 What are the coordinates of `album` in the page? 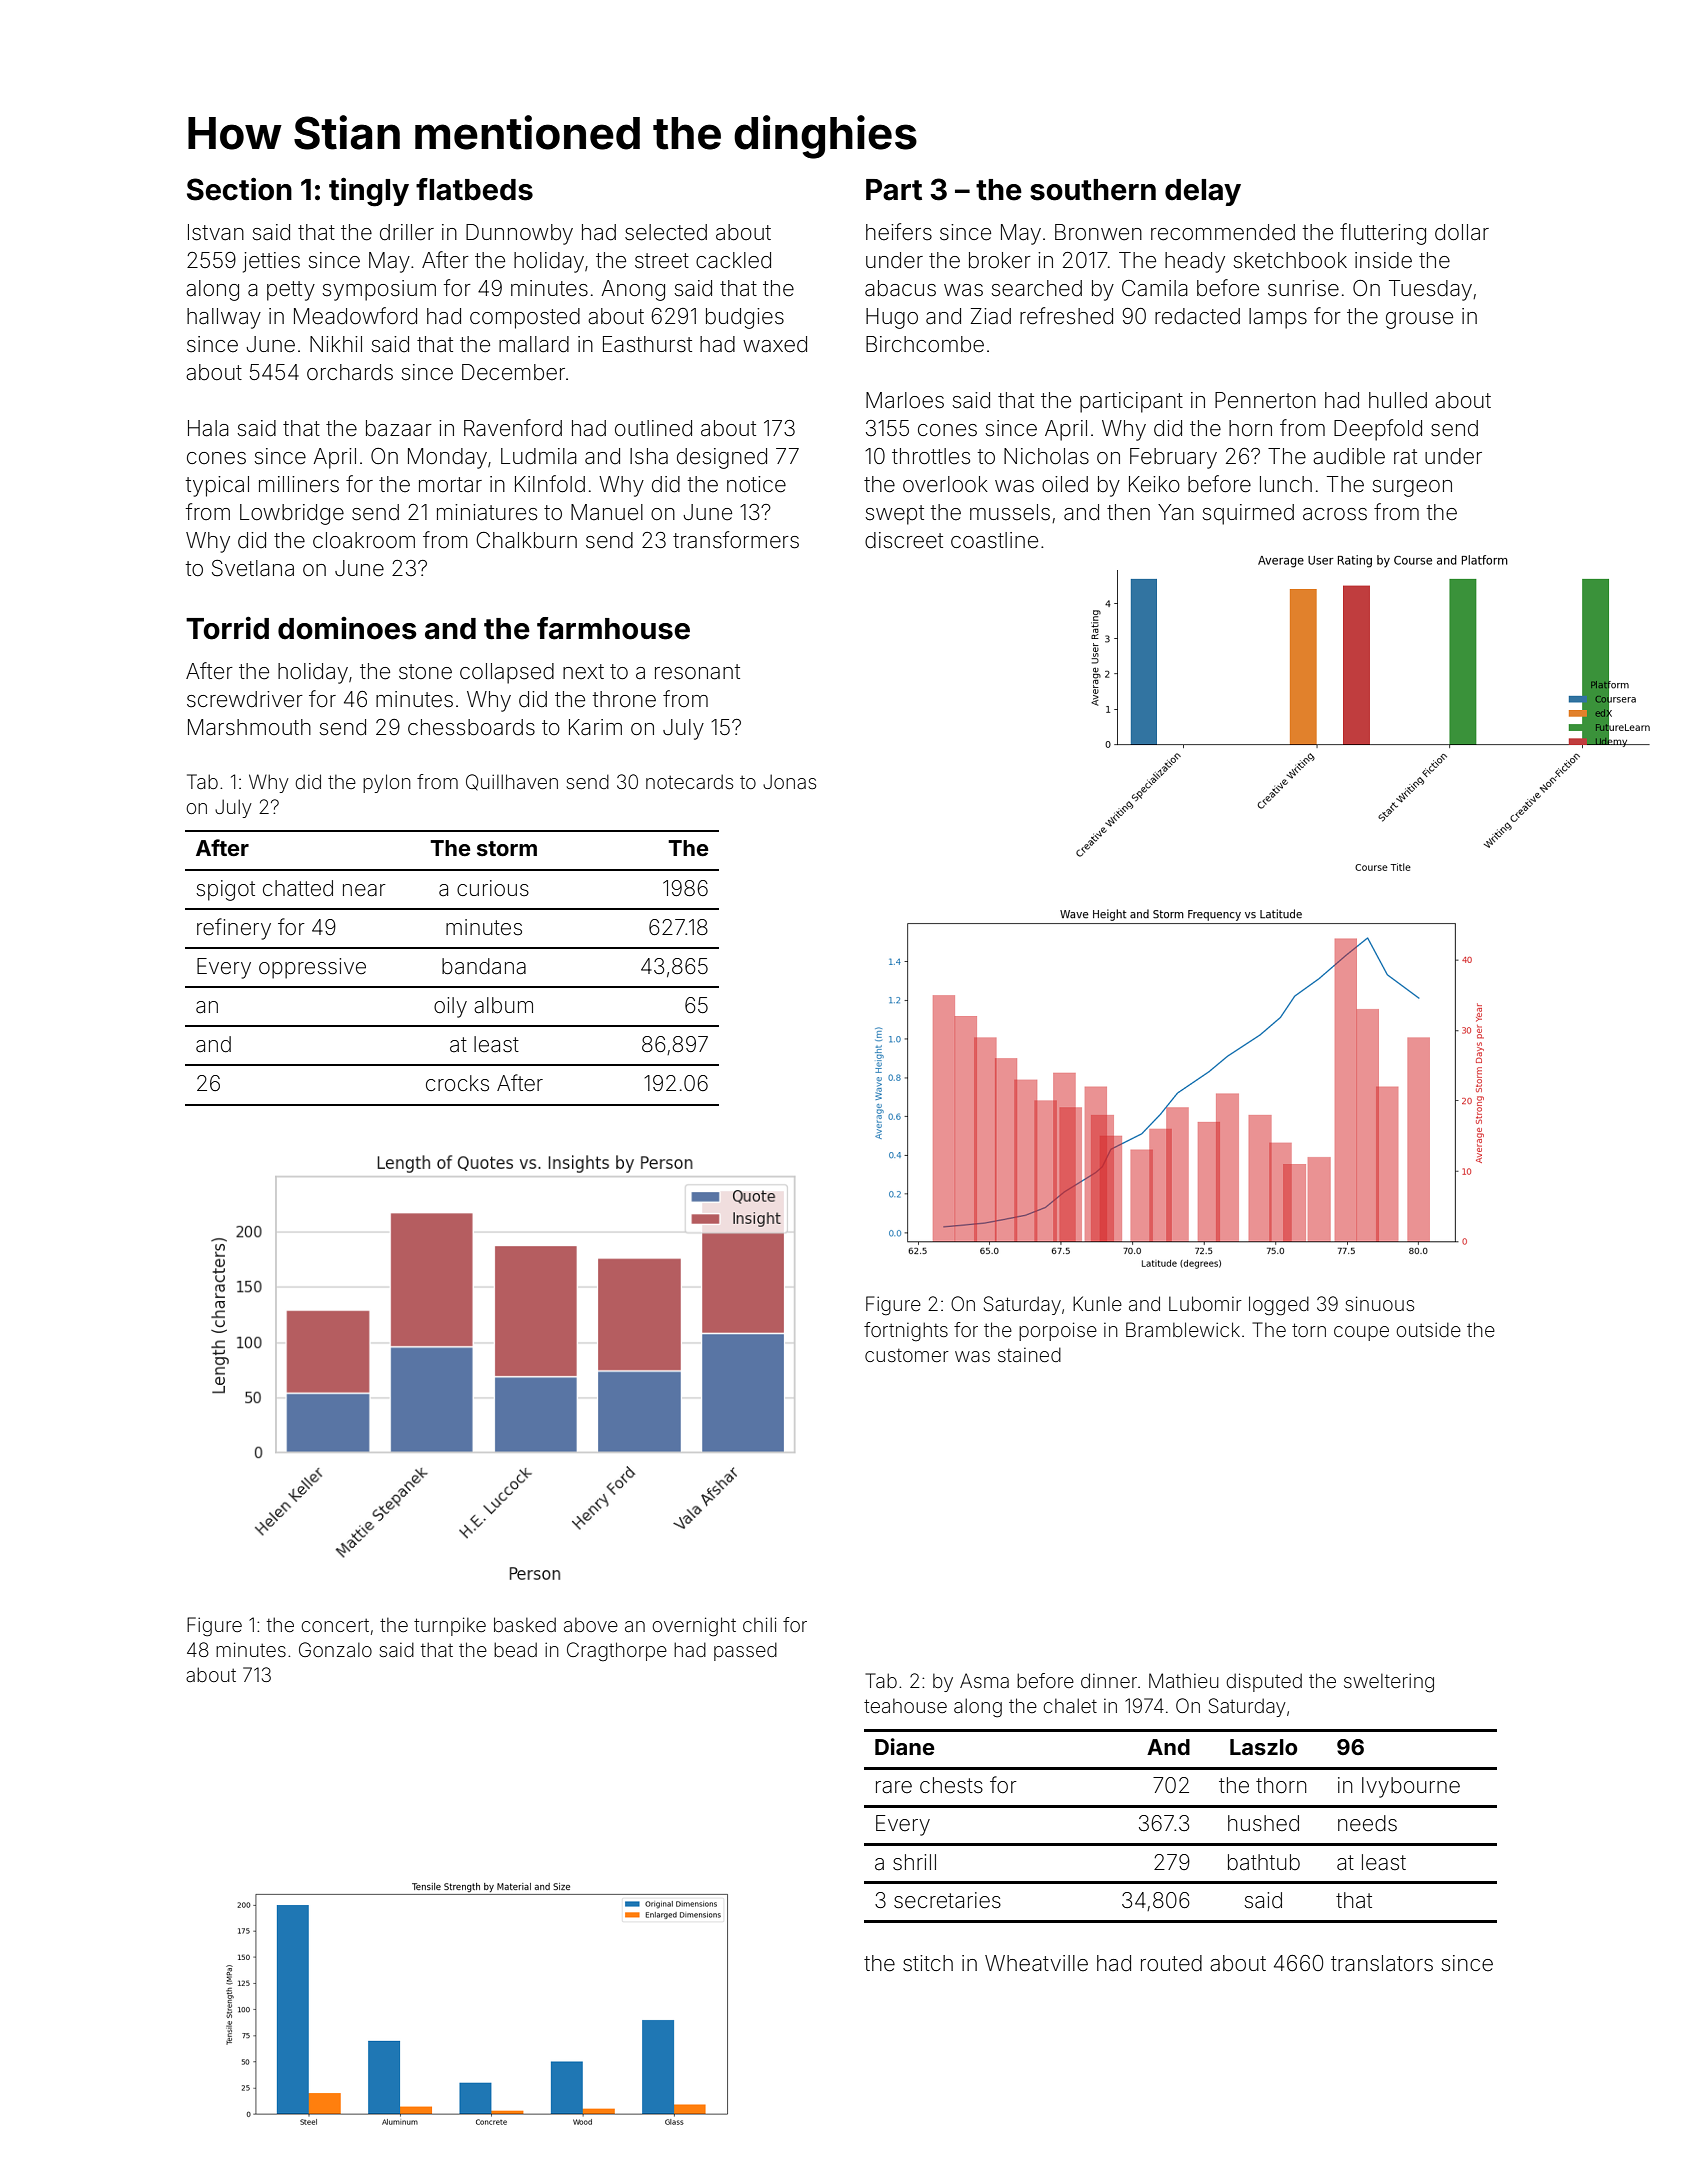 It's located at (503, 1005).
